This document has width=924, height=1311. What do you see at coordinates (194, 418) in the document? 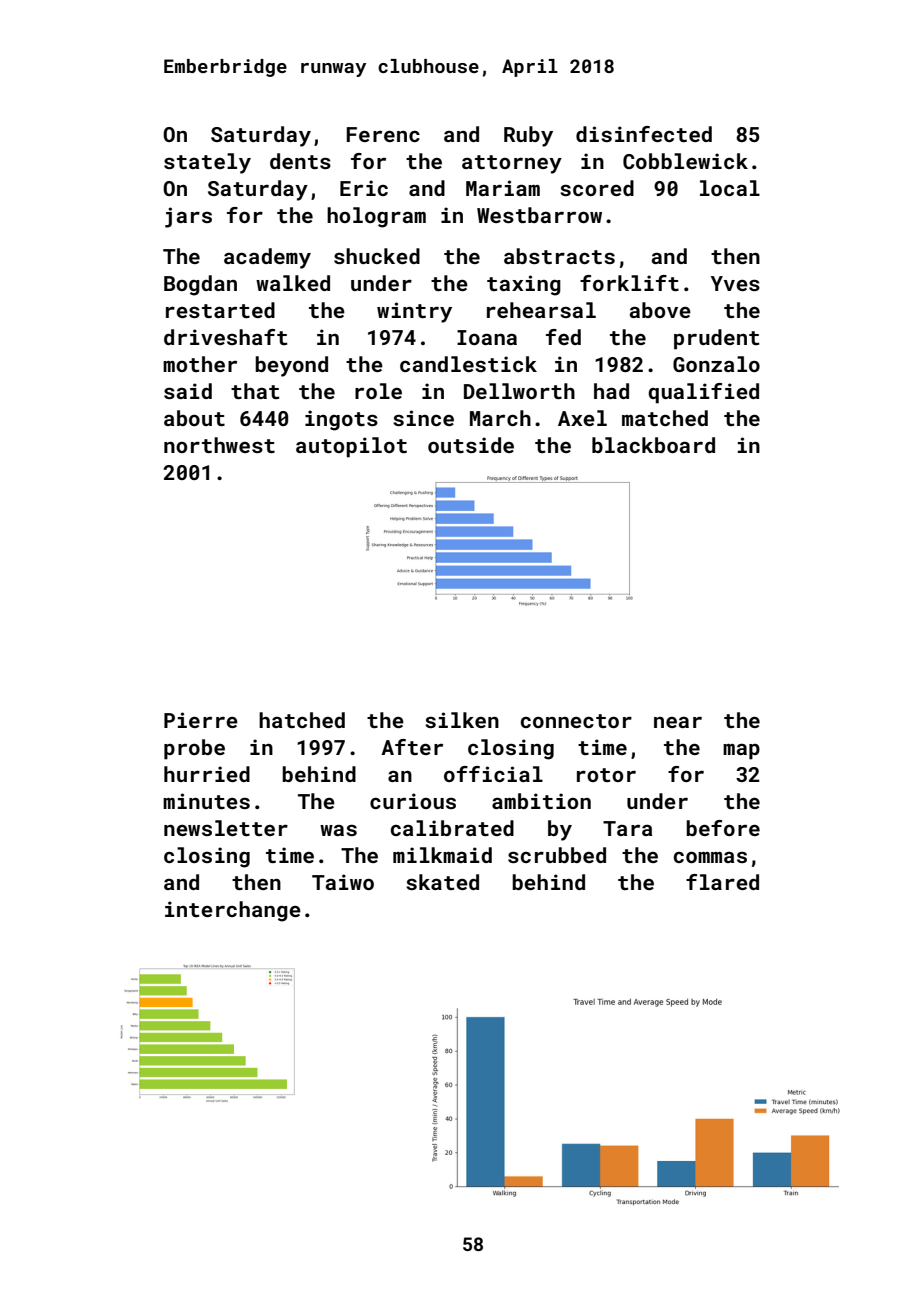
I see `about` at bounding box center [194, 418].
